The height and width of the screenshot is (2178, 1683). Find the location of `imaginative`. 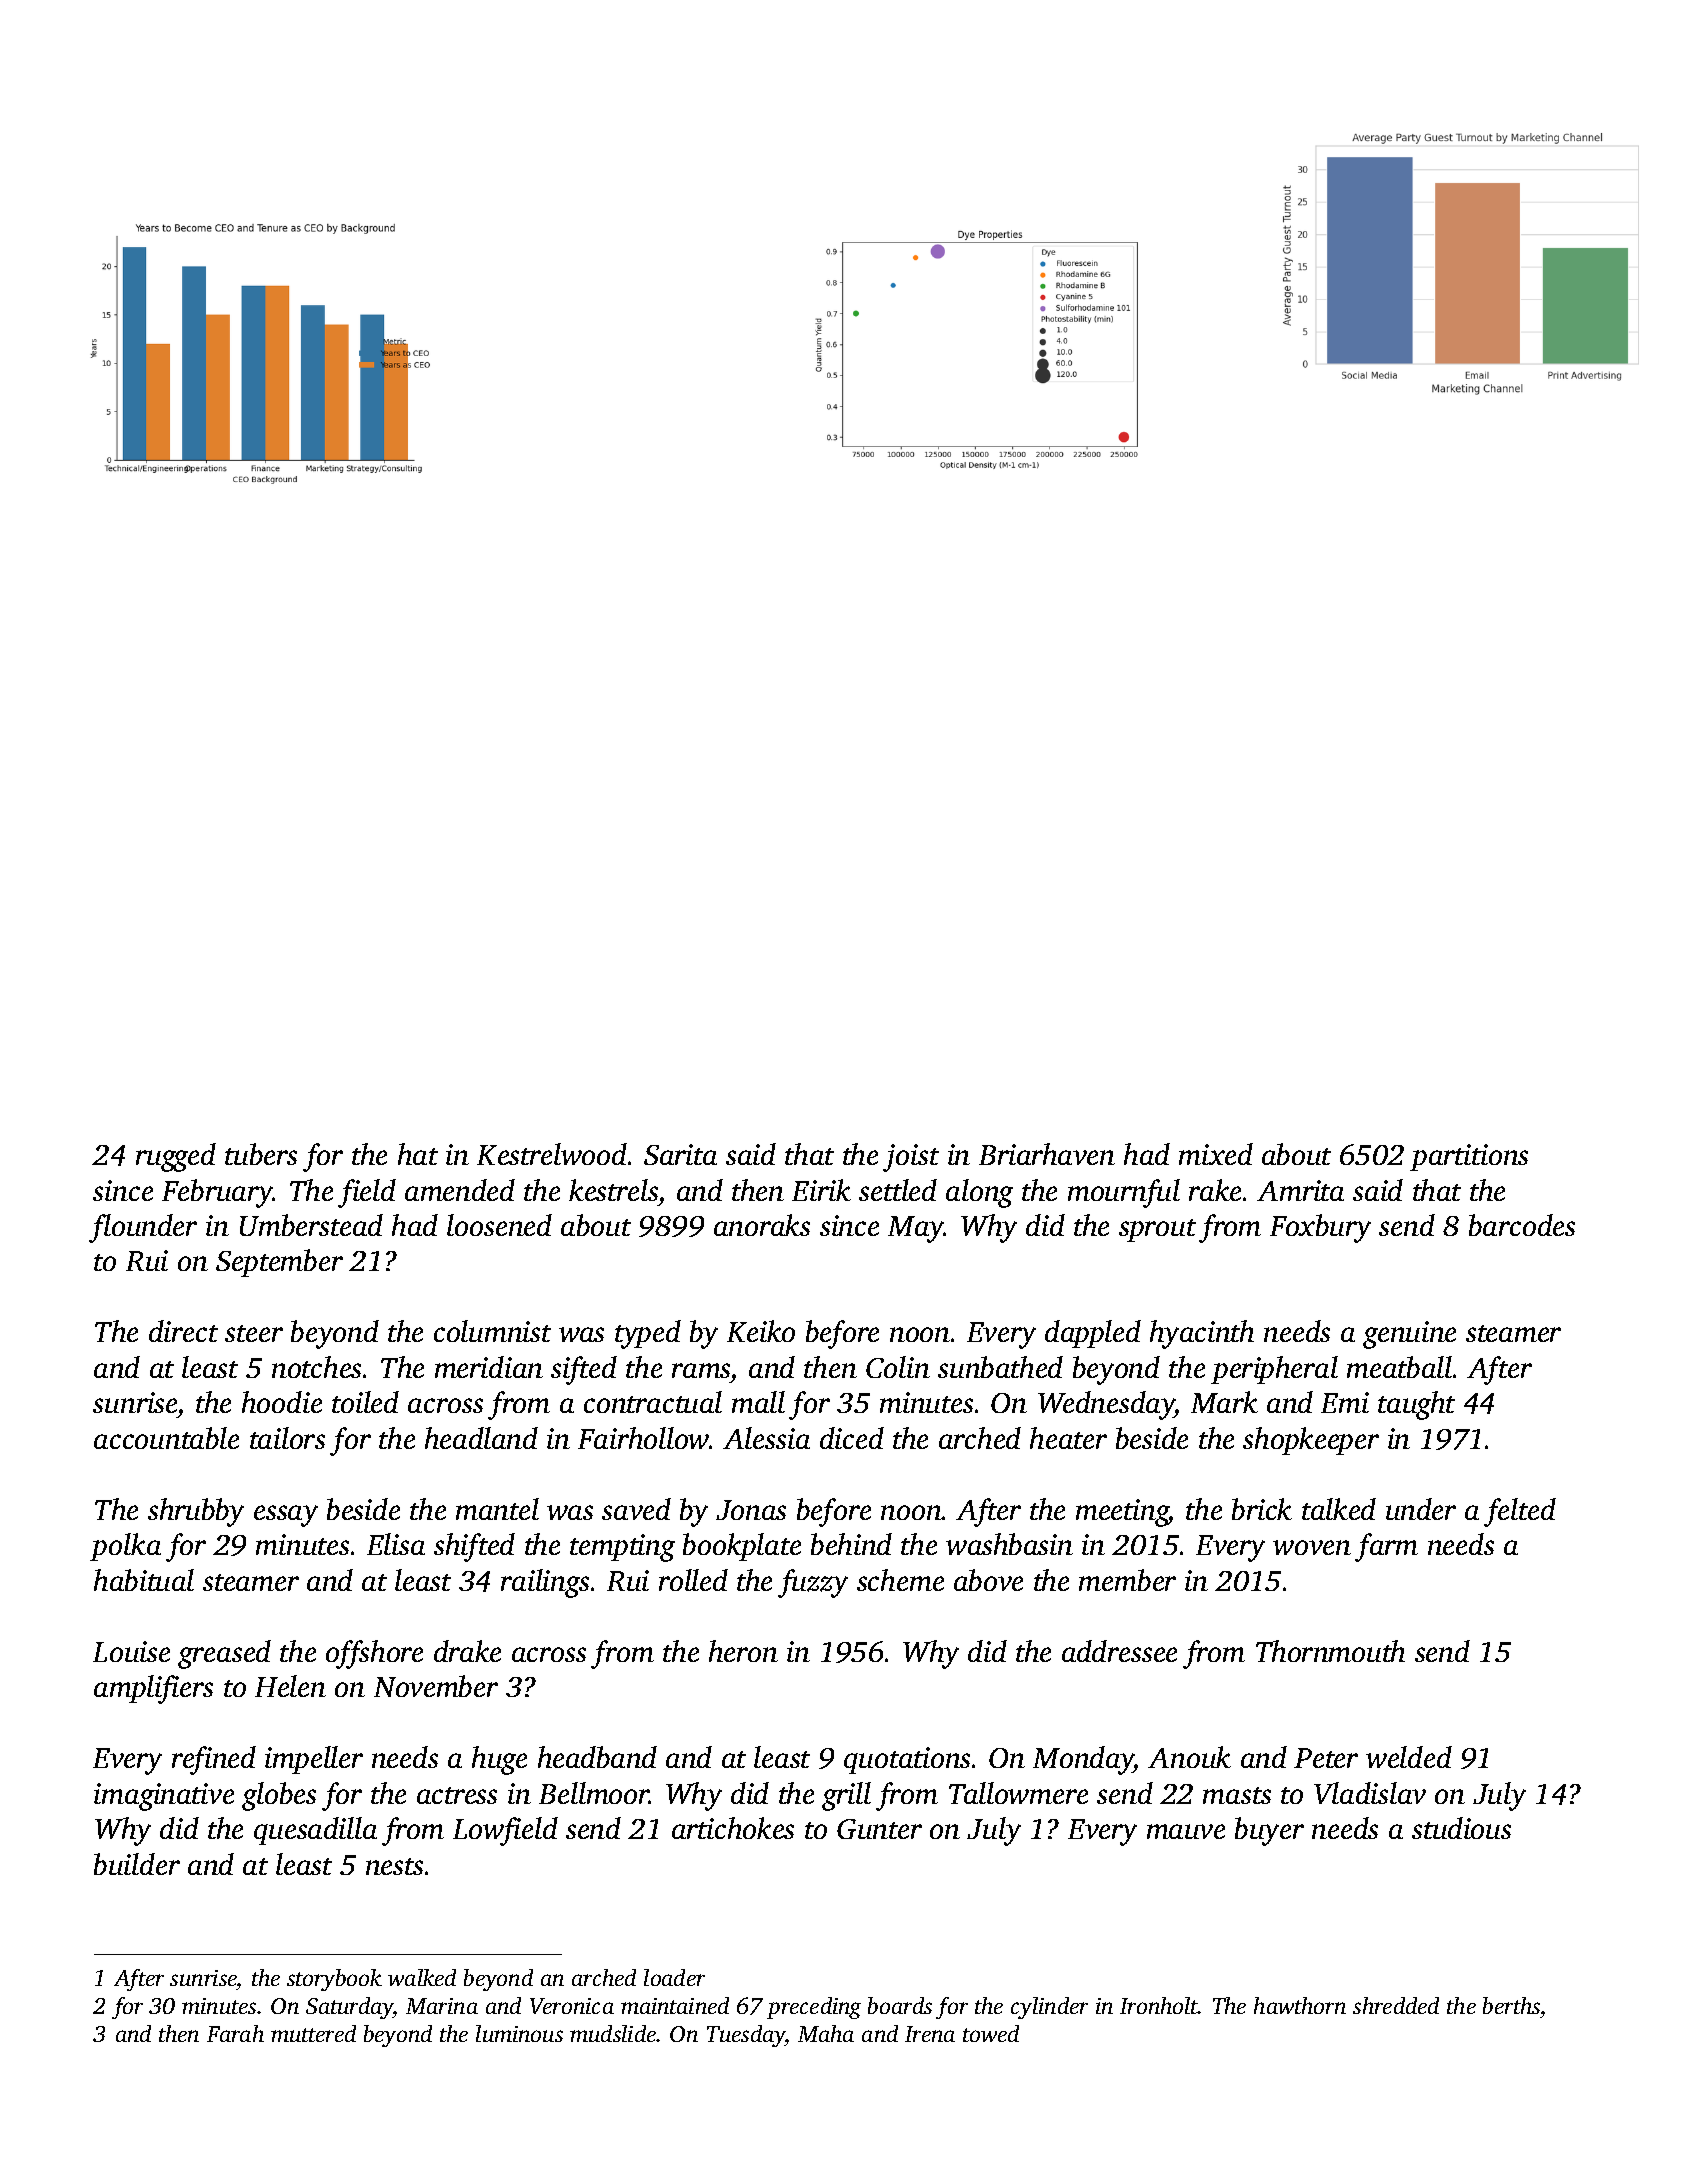

imaginative is located at coordinates (164, 1797).
